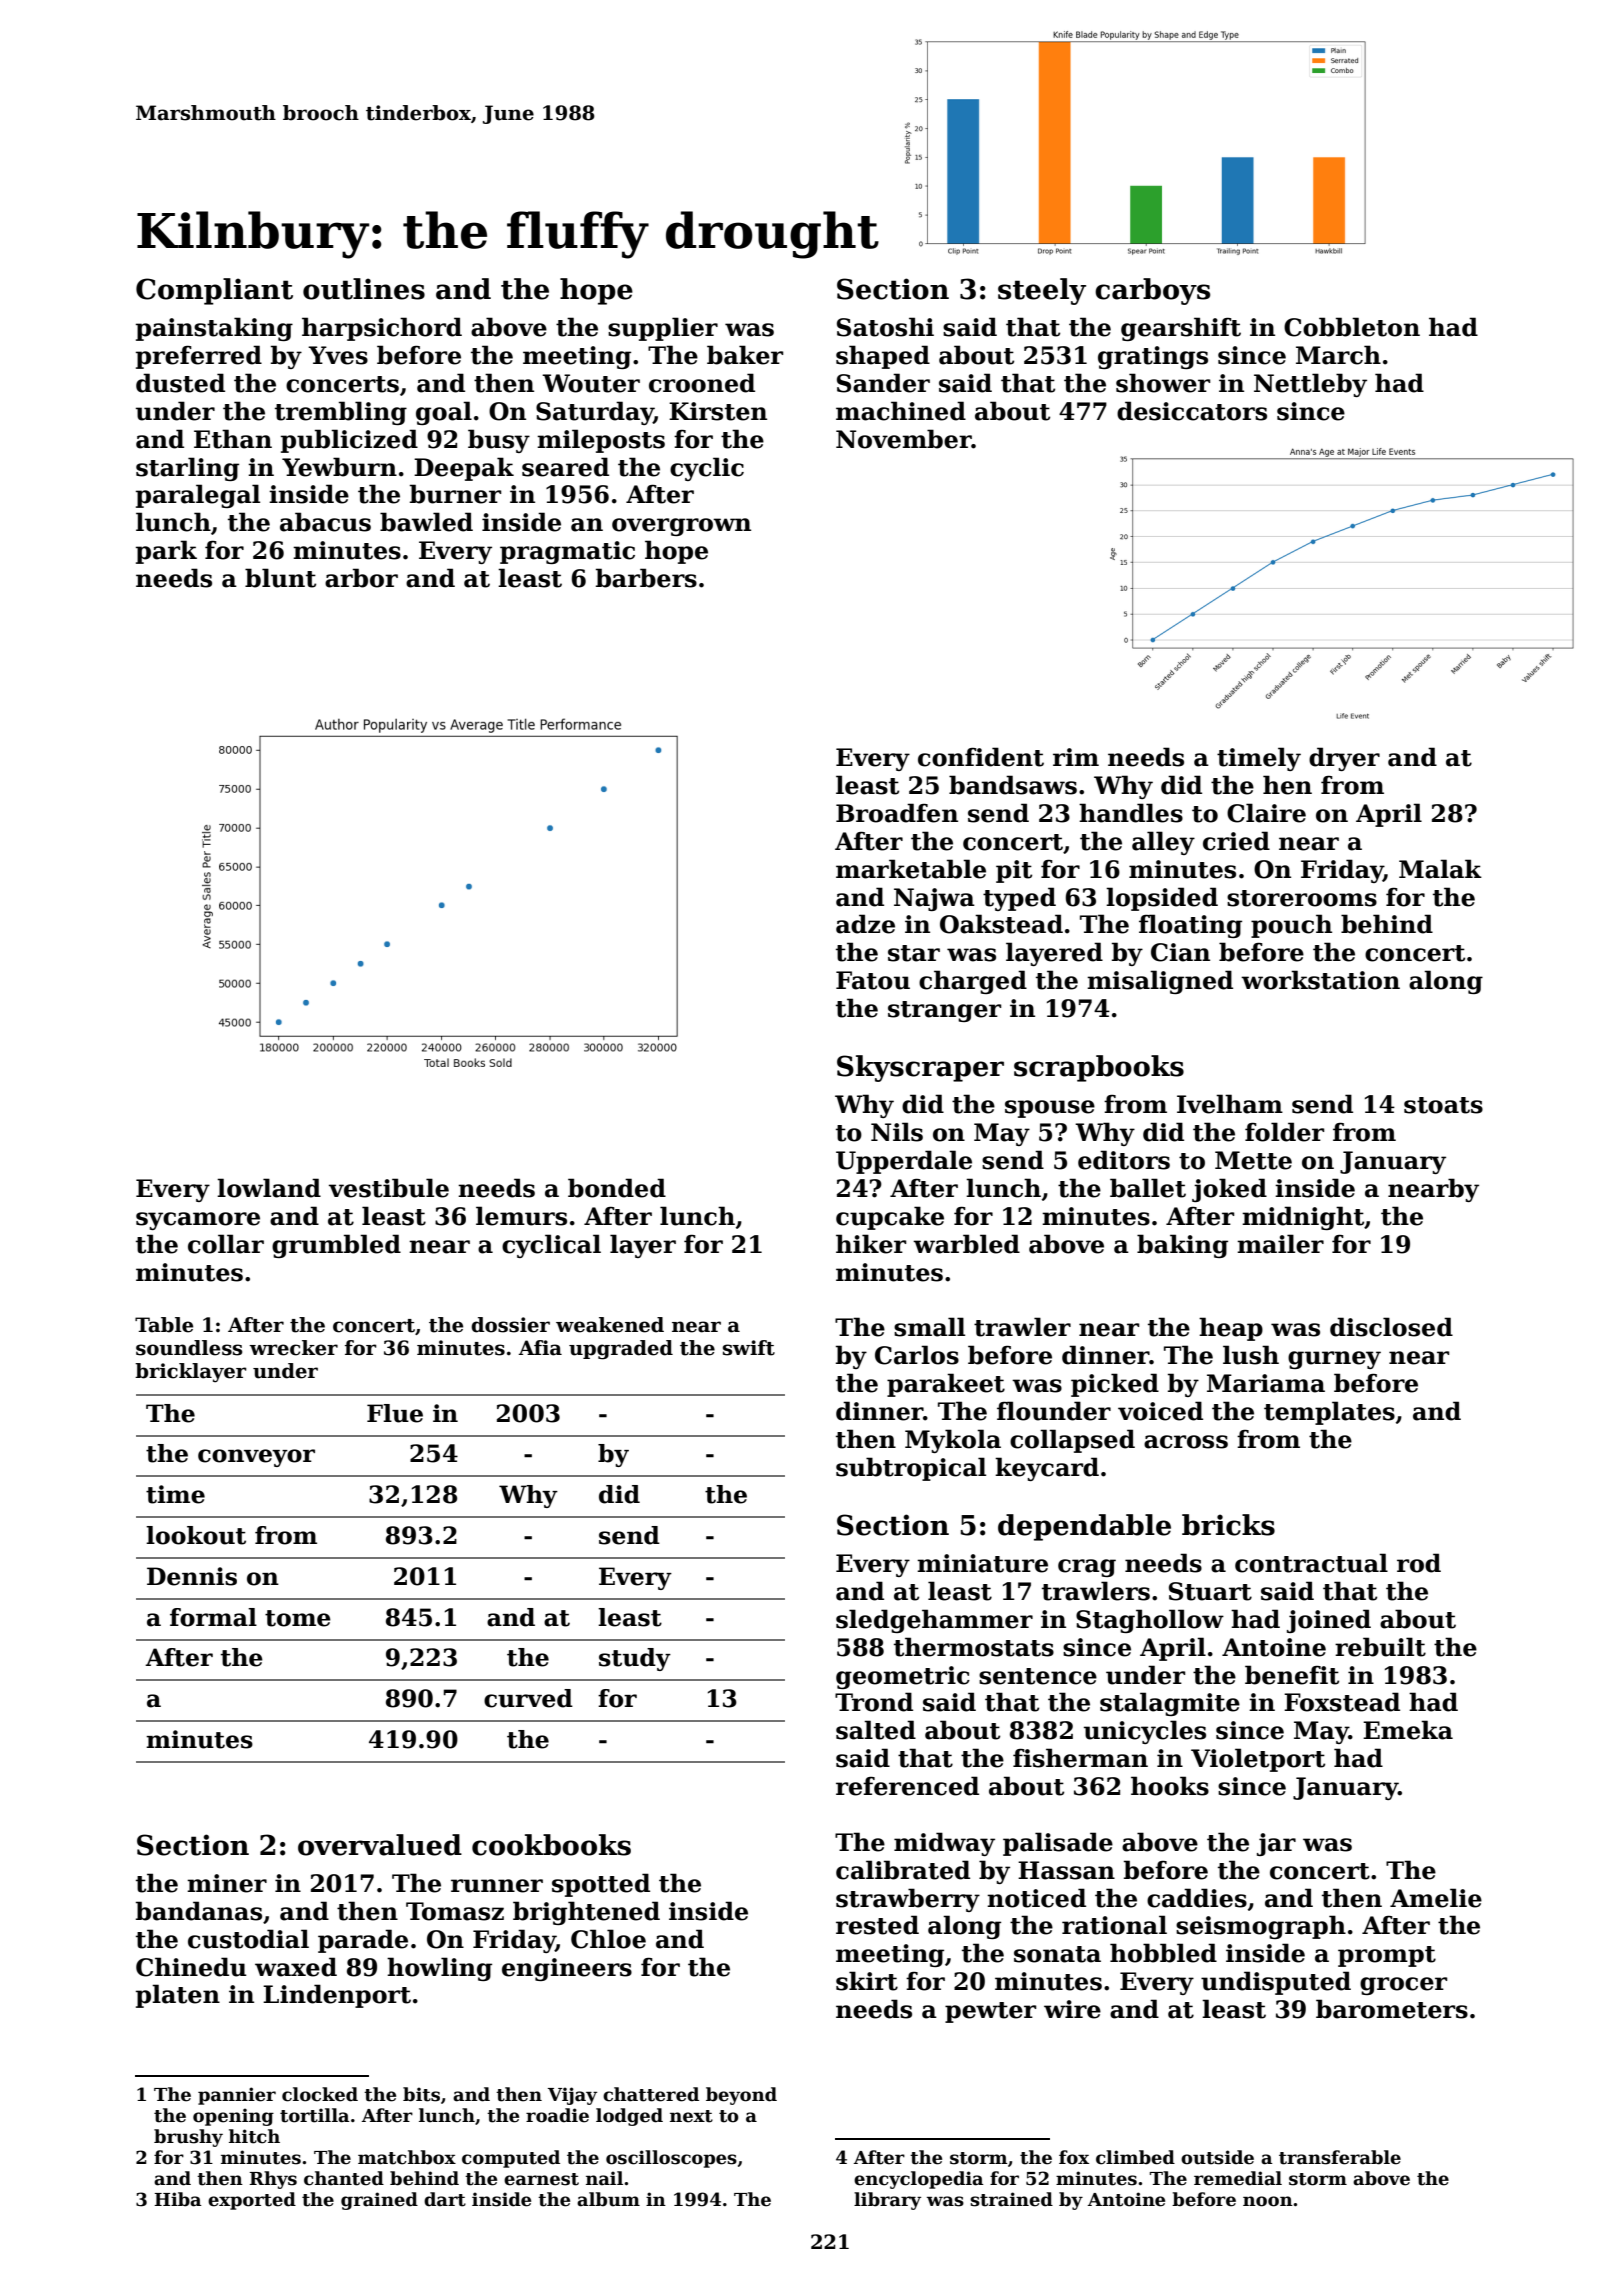 The height and width of the screenshot is (2292, 1620). Describe the element at coordinates (1344, 759) in the screenshot. I see `dryer` at that location.
